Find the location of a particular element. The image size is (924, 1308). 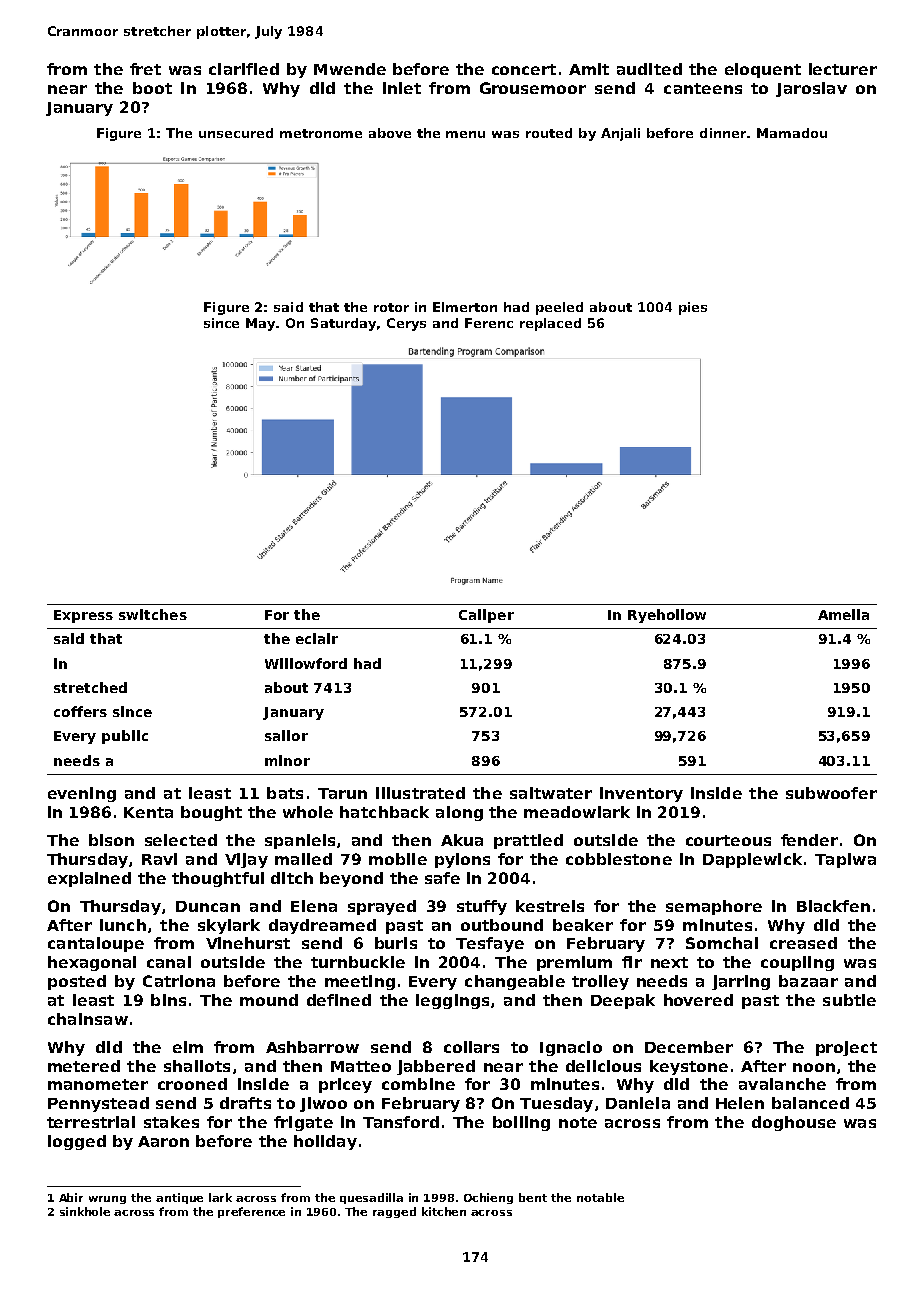

saltwater is located at coordinates (551, 793).
